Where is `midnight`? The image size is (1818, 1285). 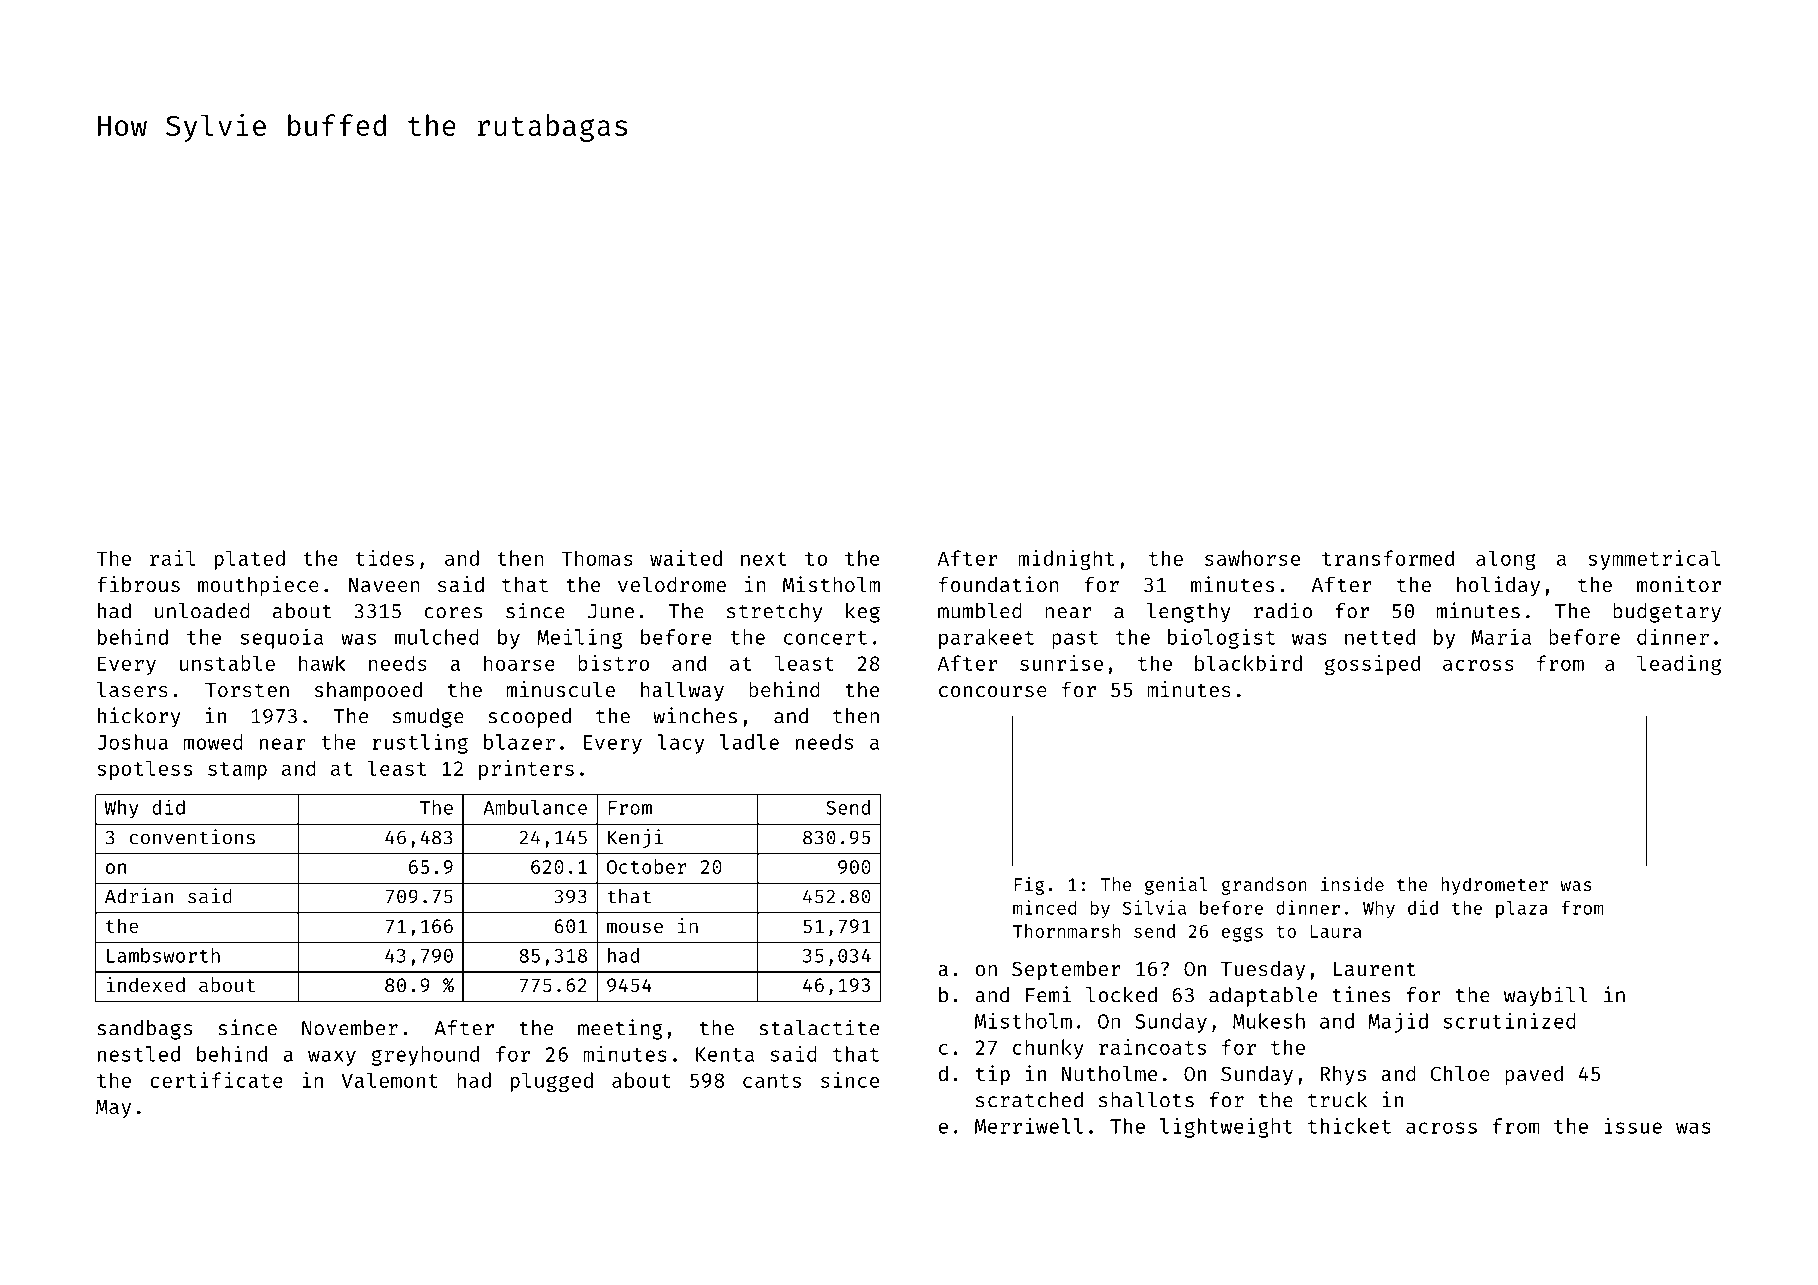 midnight is located at coordinates (1066, 560).
